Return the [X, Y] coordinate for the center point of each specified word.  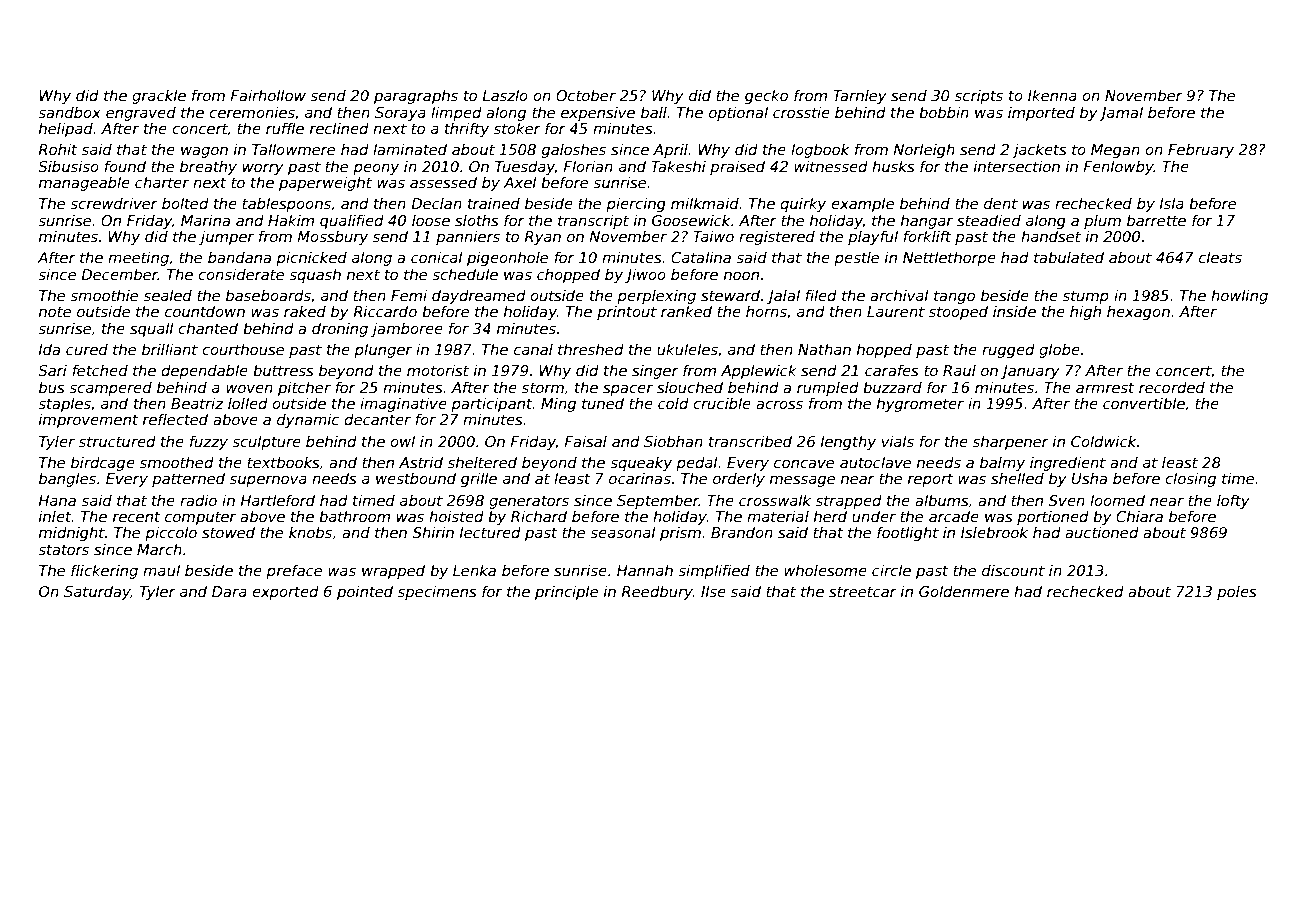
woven [249, 388]
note [55, 311]
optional [738, 113]
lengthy [848, 442]
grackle [159, 96]
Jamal [1121, 113]
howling [1239, 296]
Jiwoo [645, 275]
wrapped [393, 571]
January [1030, 372]
